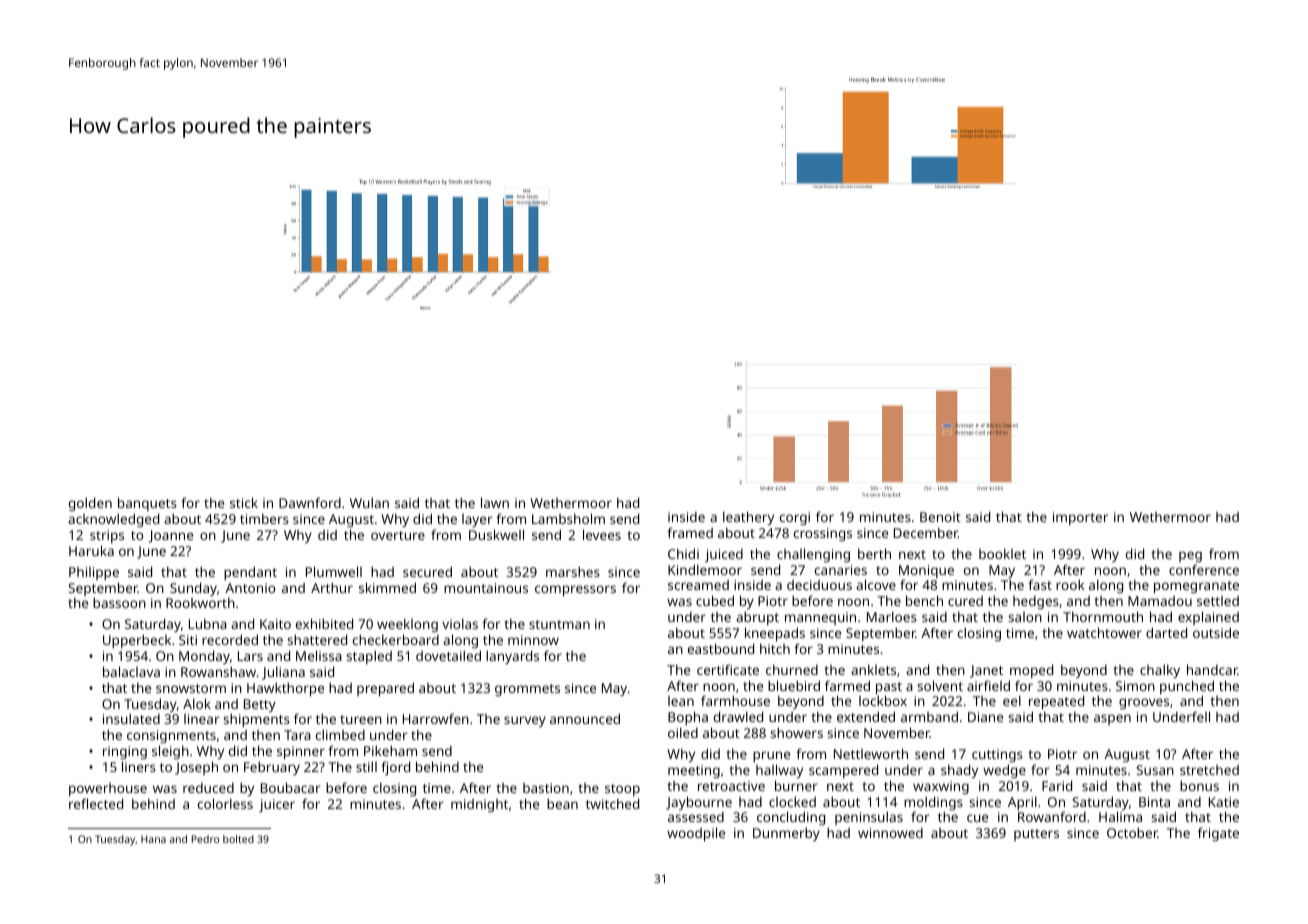 This document has height=924, width=1308. Describe the element at coordinates (940, 517) in the document. I see `Benoit` at that location.
